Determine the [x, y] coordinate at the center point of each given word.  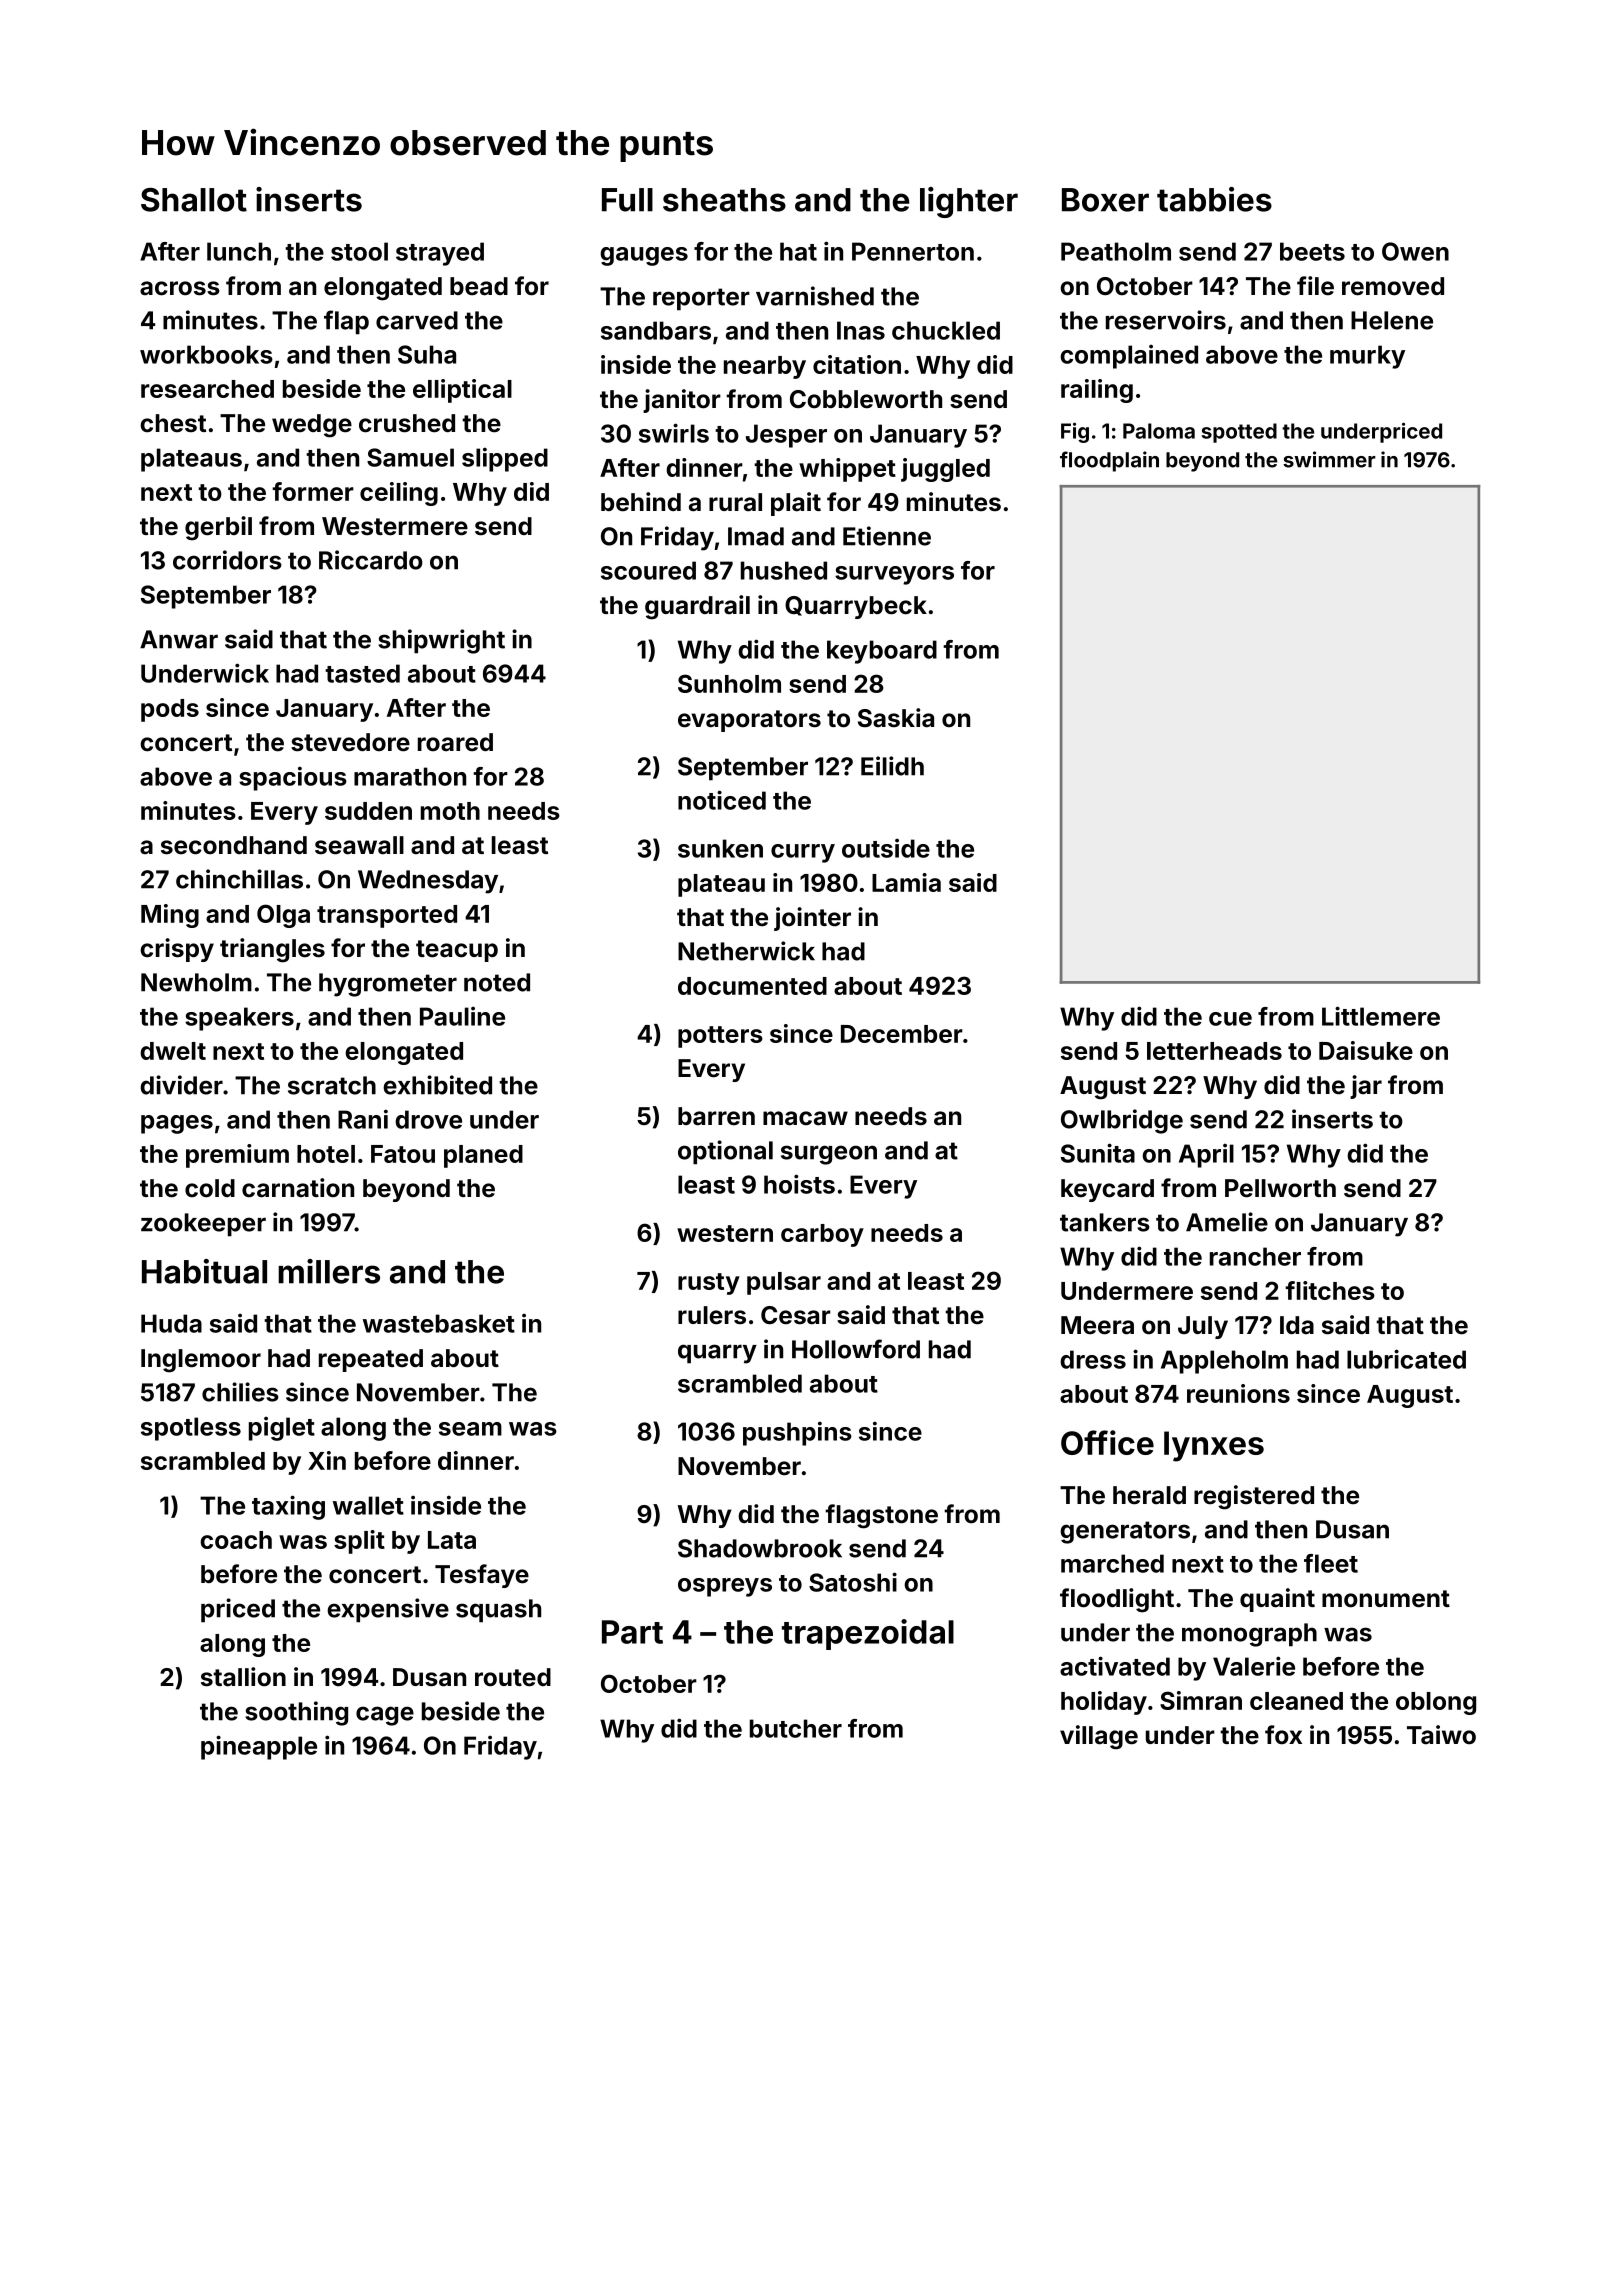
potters [720, 1037]
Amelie [1227, 1222]
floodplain [1109, 461]
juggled [945, 470]
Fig [1075, 432]
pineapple [259, 1747]
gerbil [218, 528]
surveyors [894, 575]
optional [725, 1152]
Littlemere [1381, 1016]
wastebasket [439, 1323]
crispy [177, 950]
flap [346, 322]
